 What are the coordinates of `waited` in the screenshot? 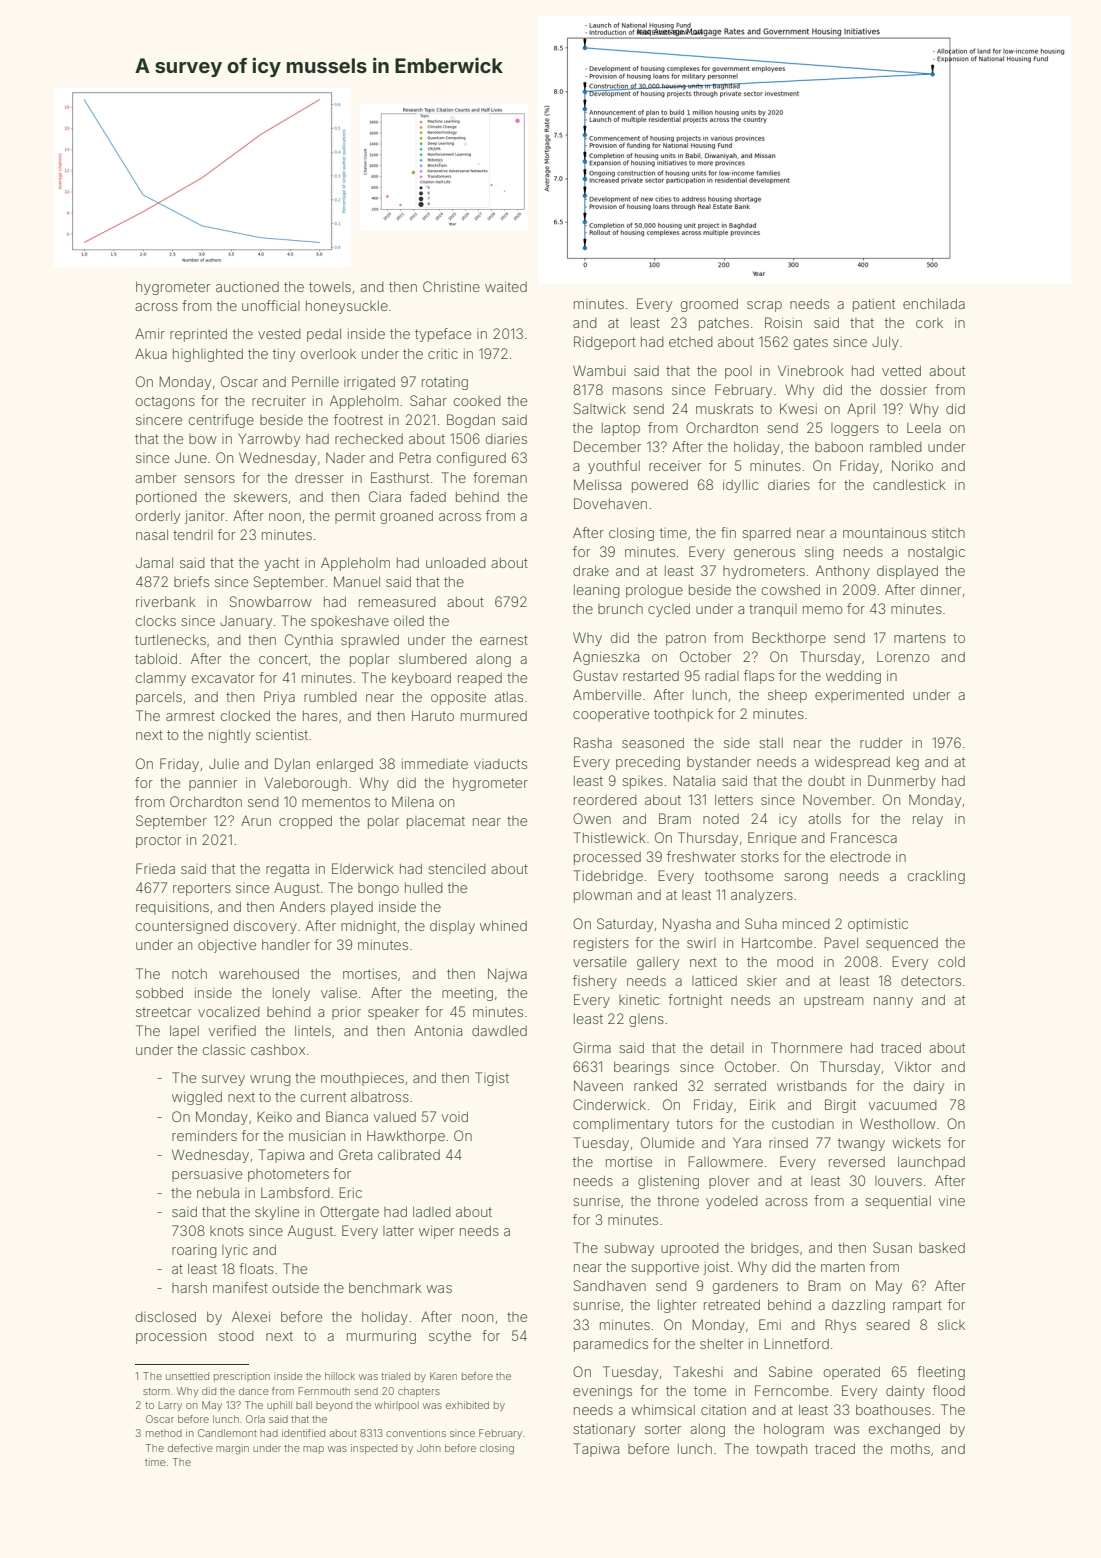 It's located at (506, 286).
